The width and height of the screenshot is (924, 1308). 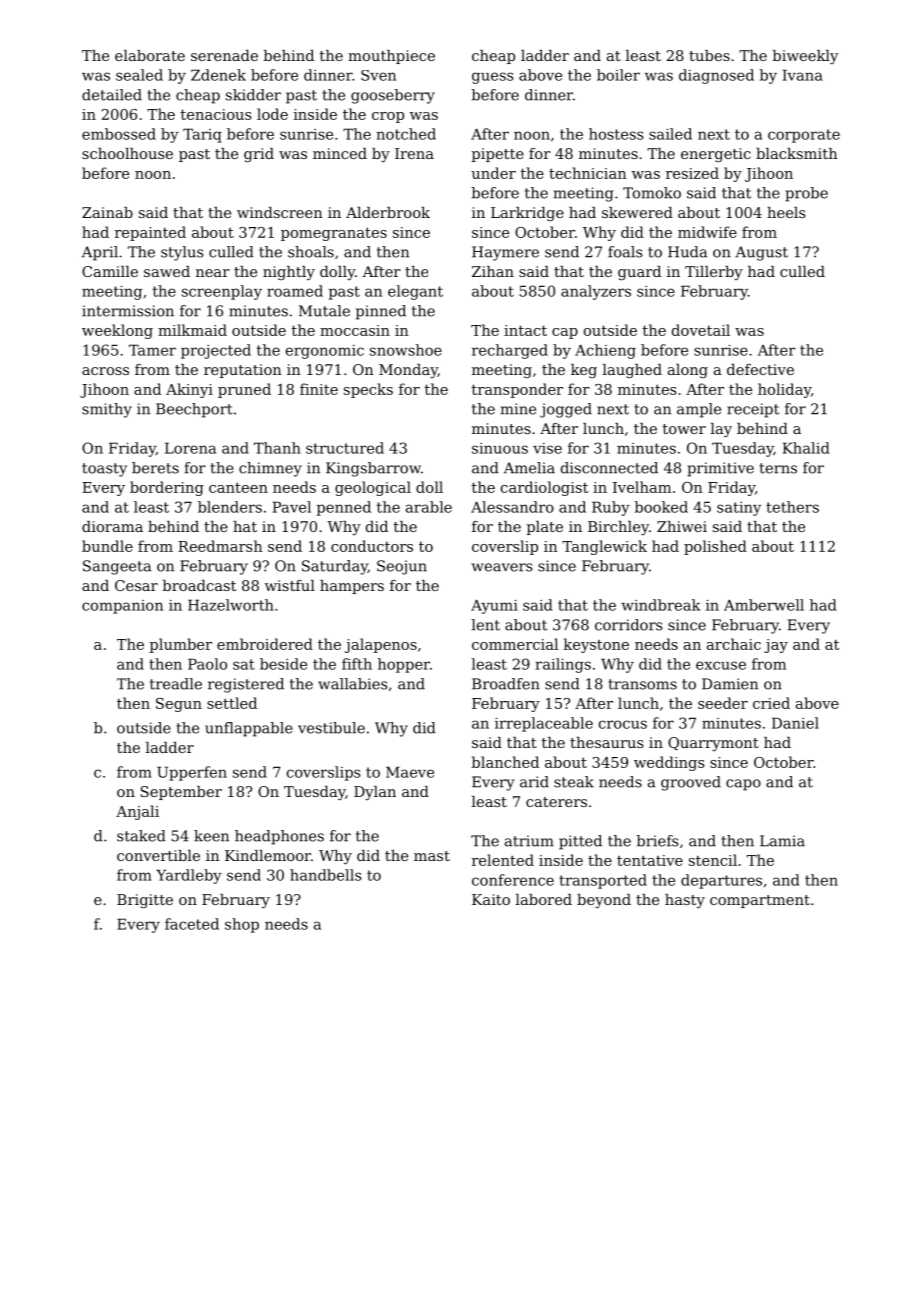 I want to click on elaborate, so click(x=150, y=55).
